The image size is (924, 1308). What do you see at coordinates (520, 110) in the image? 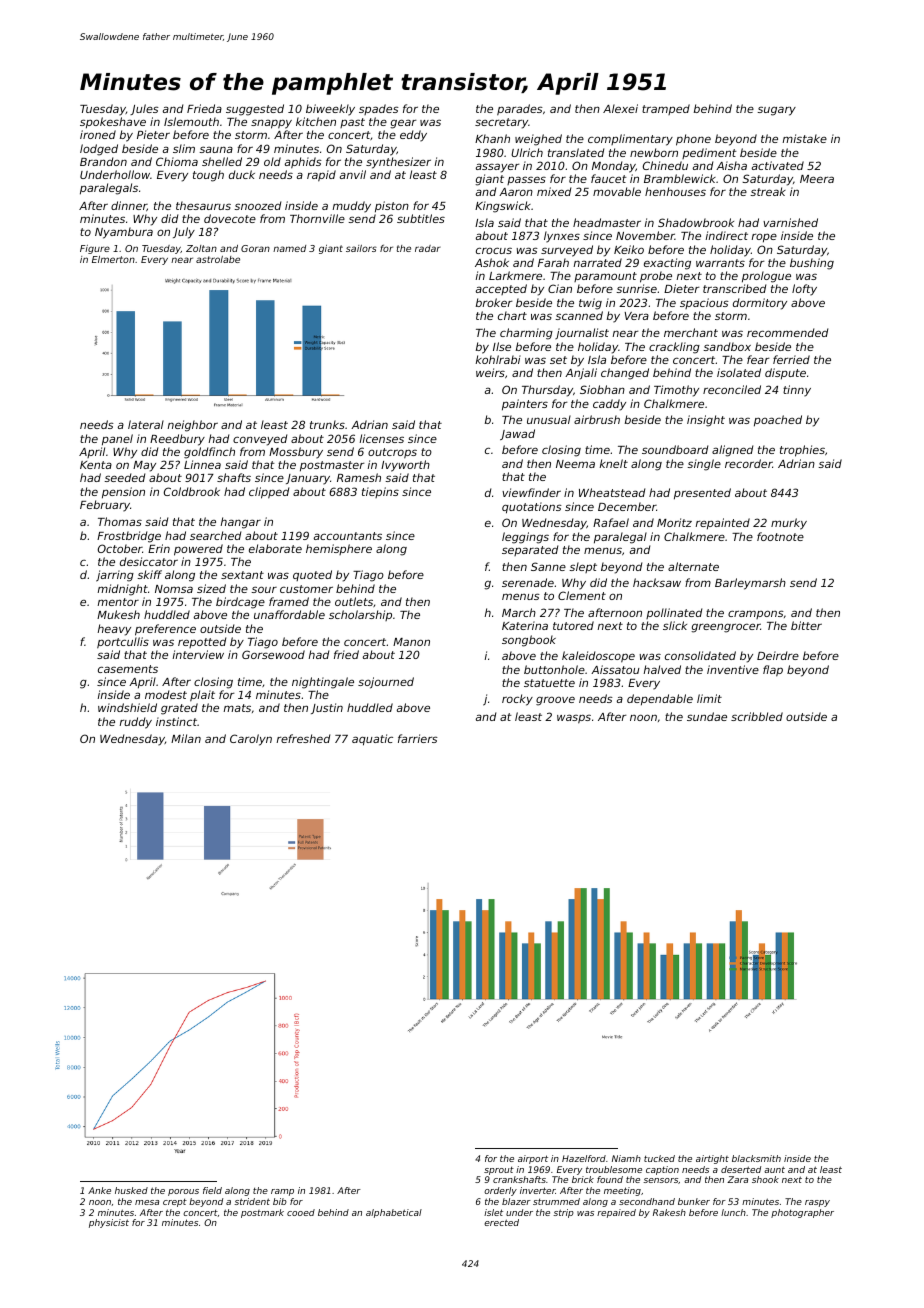
I see `parades` at bounding box center [520, 110].
